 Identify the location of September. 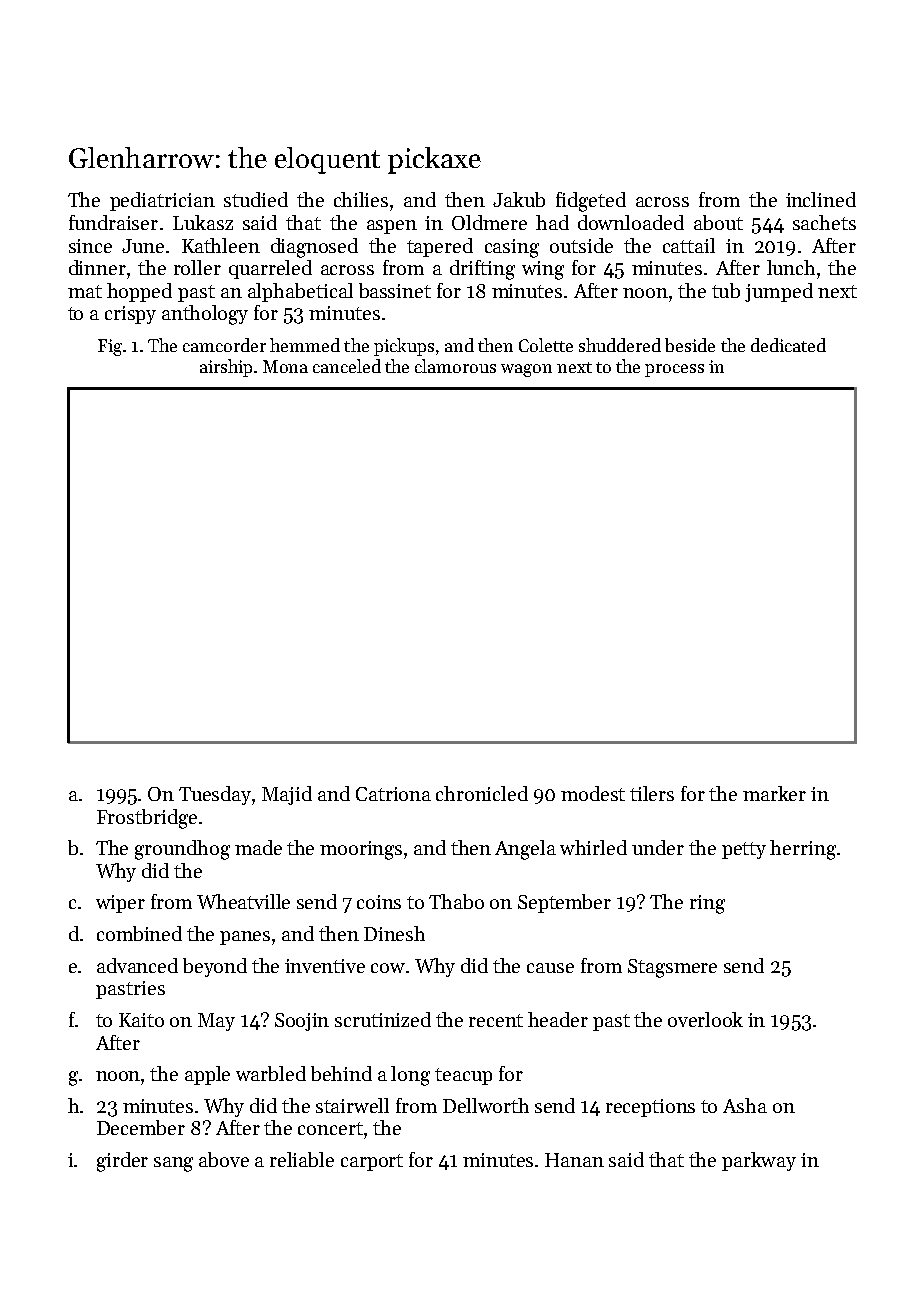
(564, 903).
